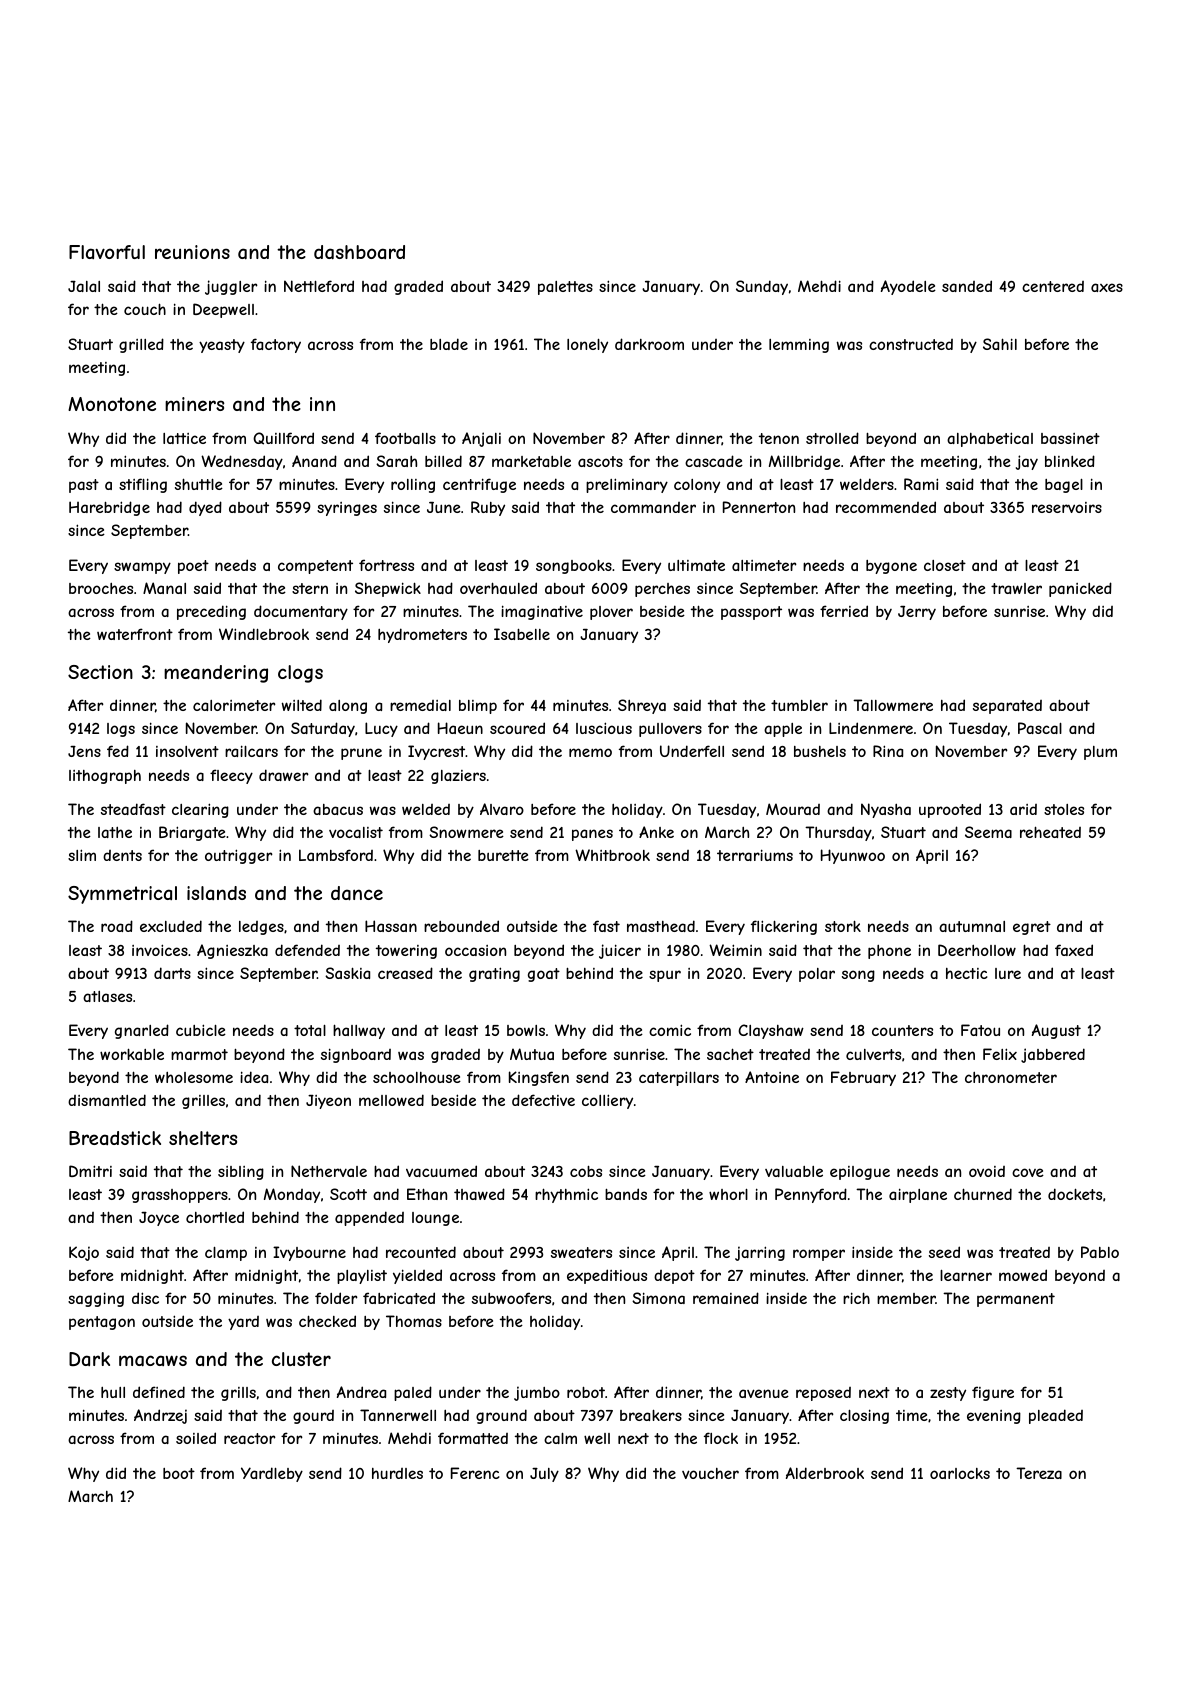  Describe the element at coordinates (192, 252) in the image. I see `reunions` at that location.
